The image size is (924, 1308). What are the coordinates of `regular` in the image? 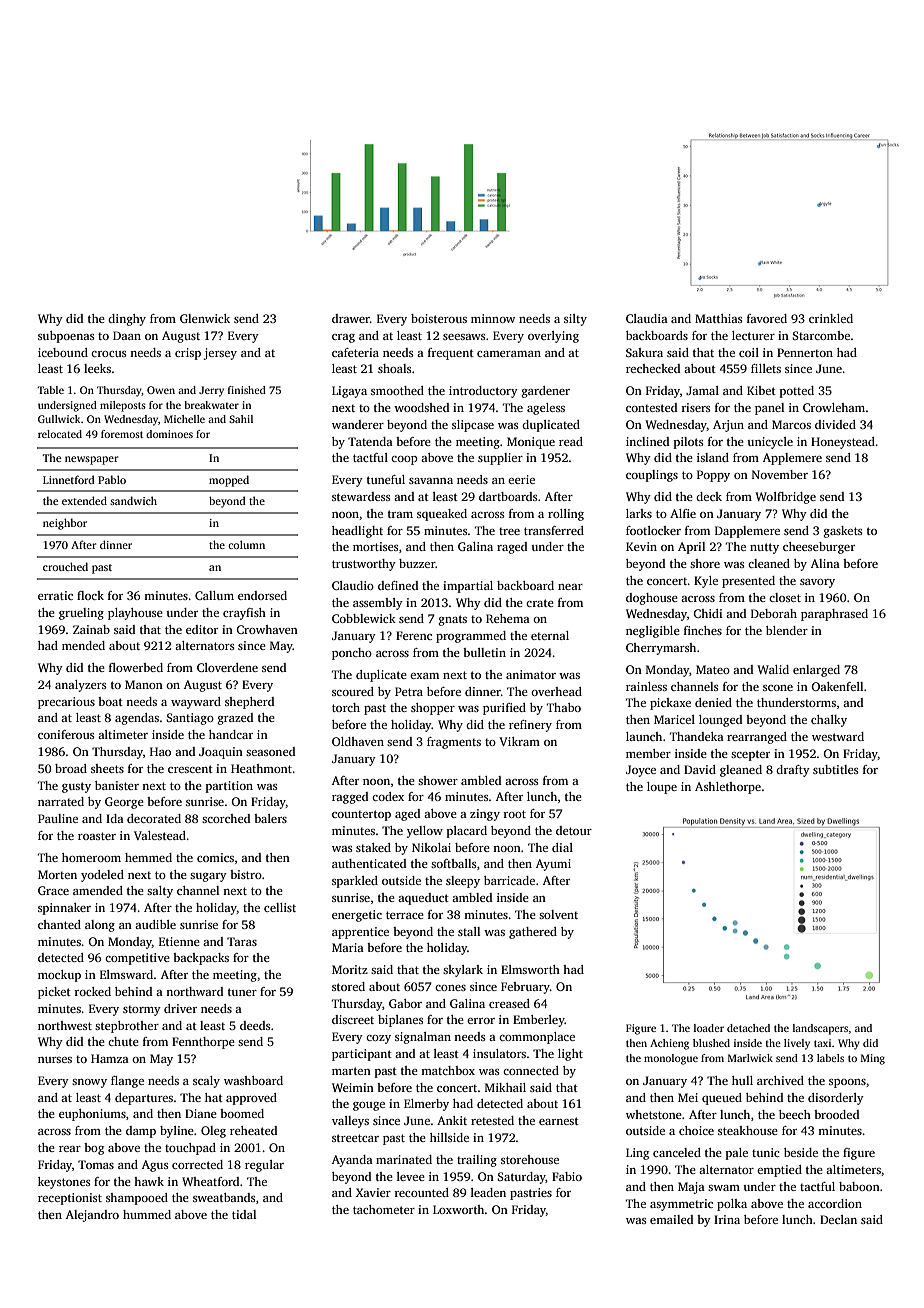 It's located at (264, 1166).
